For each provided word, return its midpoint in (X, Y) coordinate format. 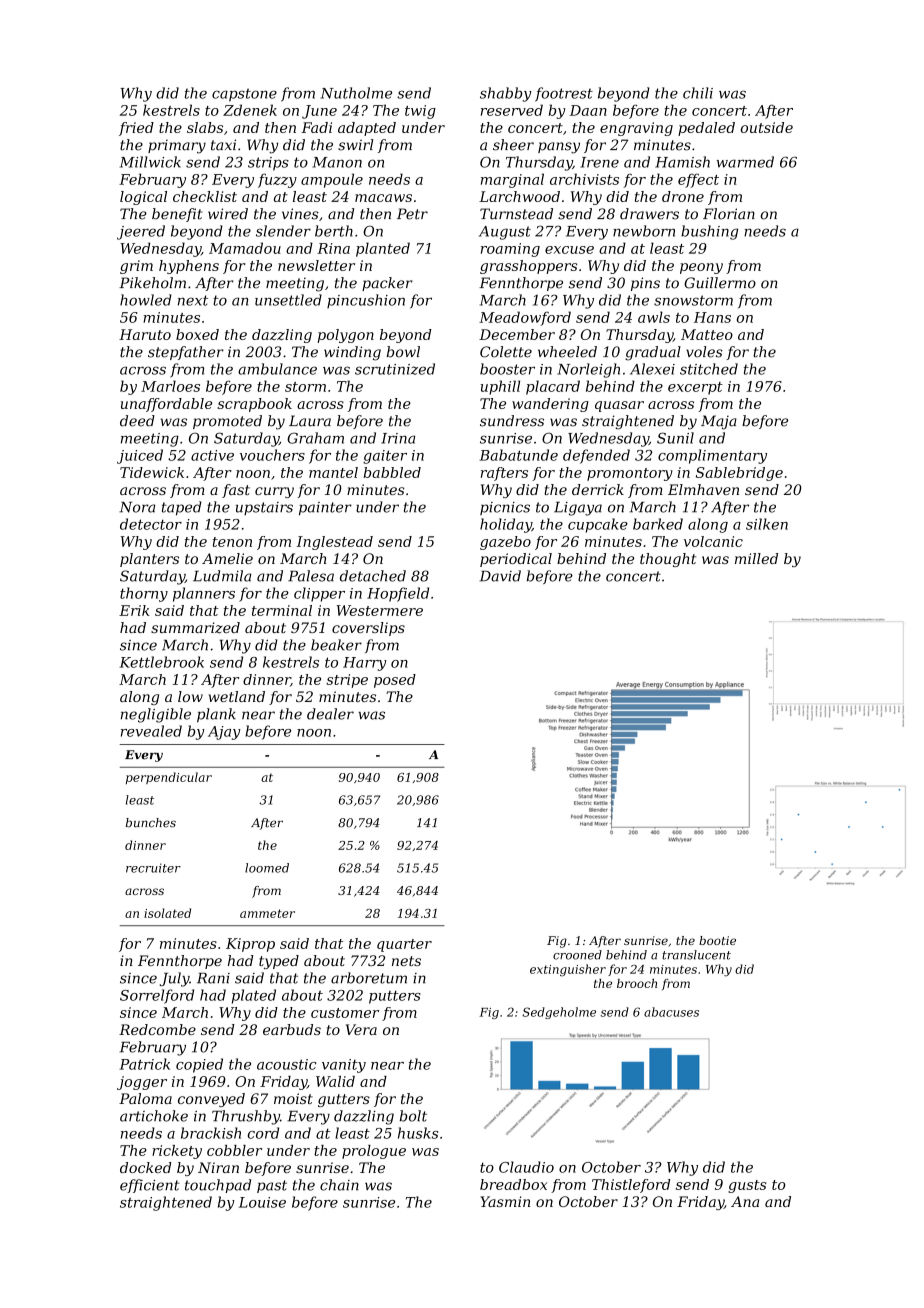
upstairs (264, 508)
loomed (267, 868)
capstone (244, 95)
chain (339, 1185)
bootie (717, 940)
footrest (564, 94)
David (500, 576)
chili (698, 93)
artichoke (154, 1116)
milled (756, 558)
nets (406, 961)
